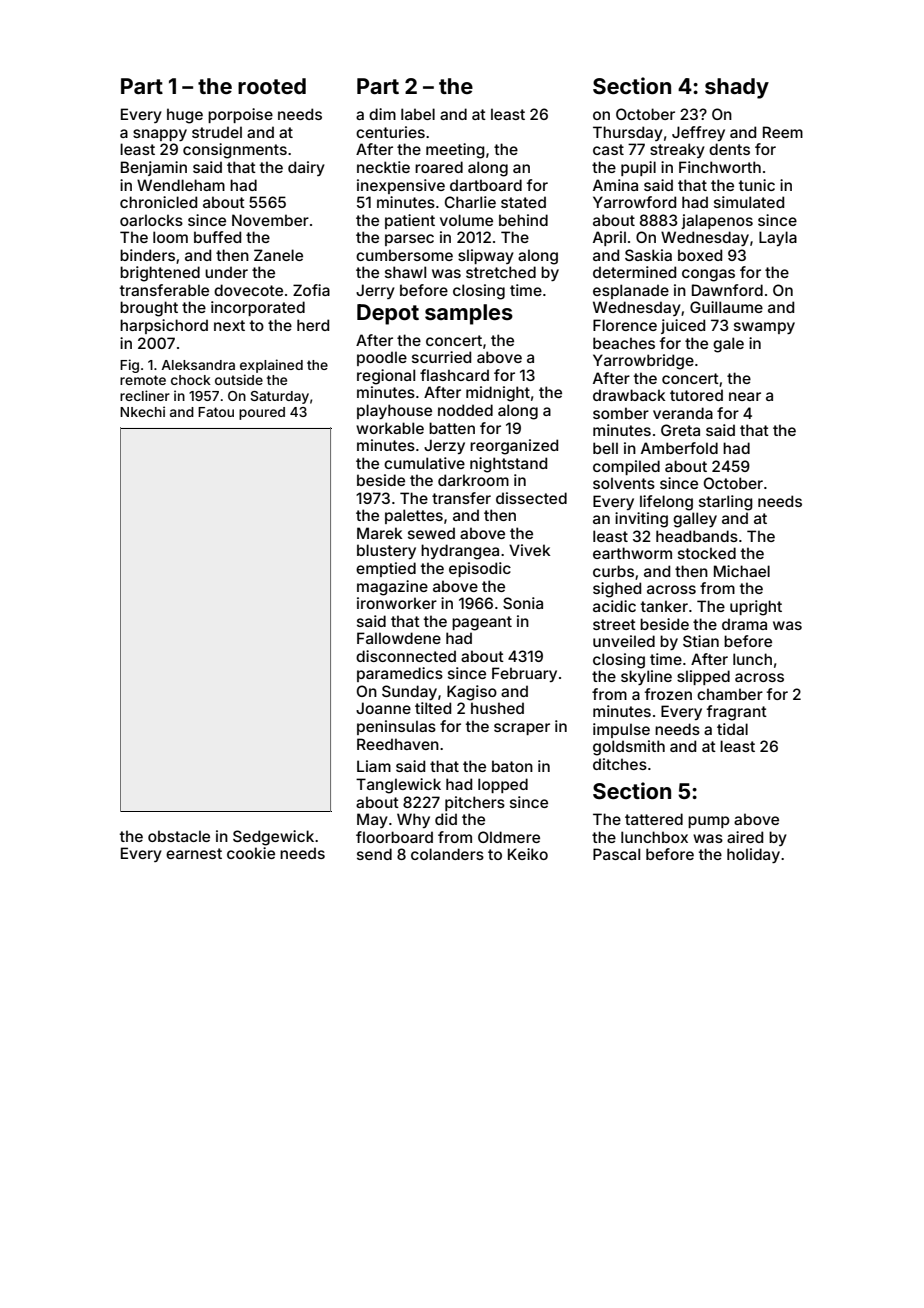 This screenshot has height=1308, width=924. What do you see at coordinates (142, 411) in the screenshot?
I see `Nkechi` at bounding box center [142, 411].
